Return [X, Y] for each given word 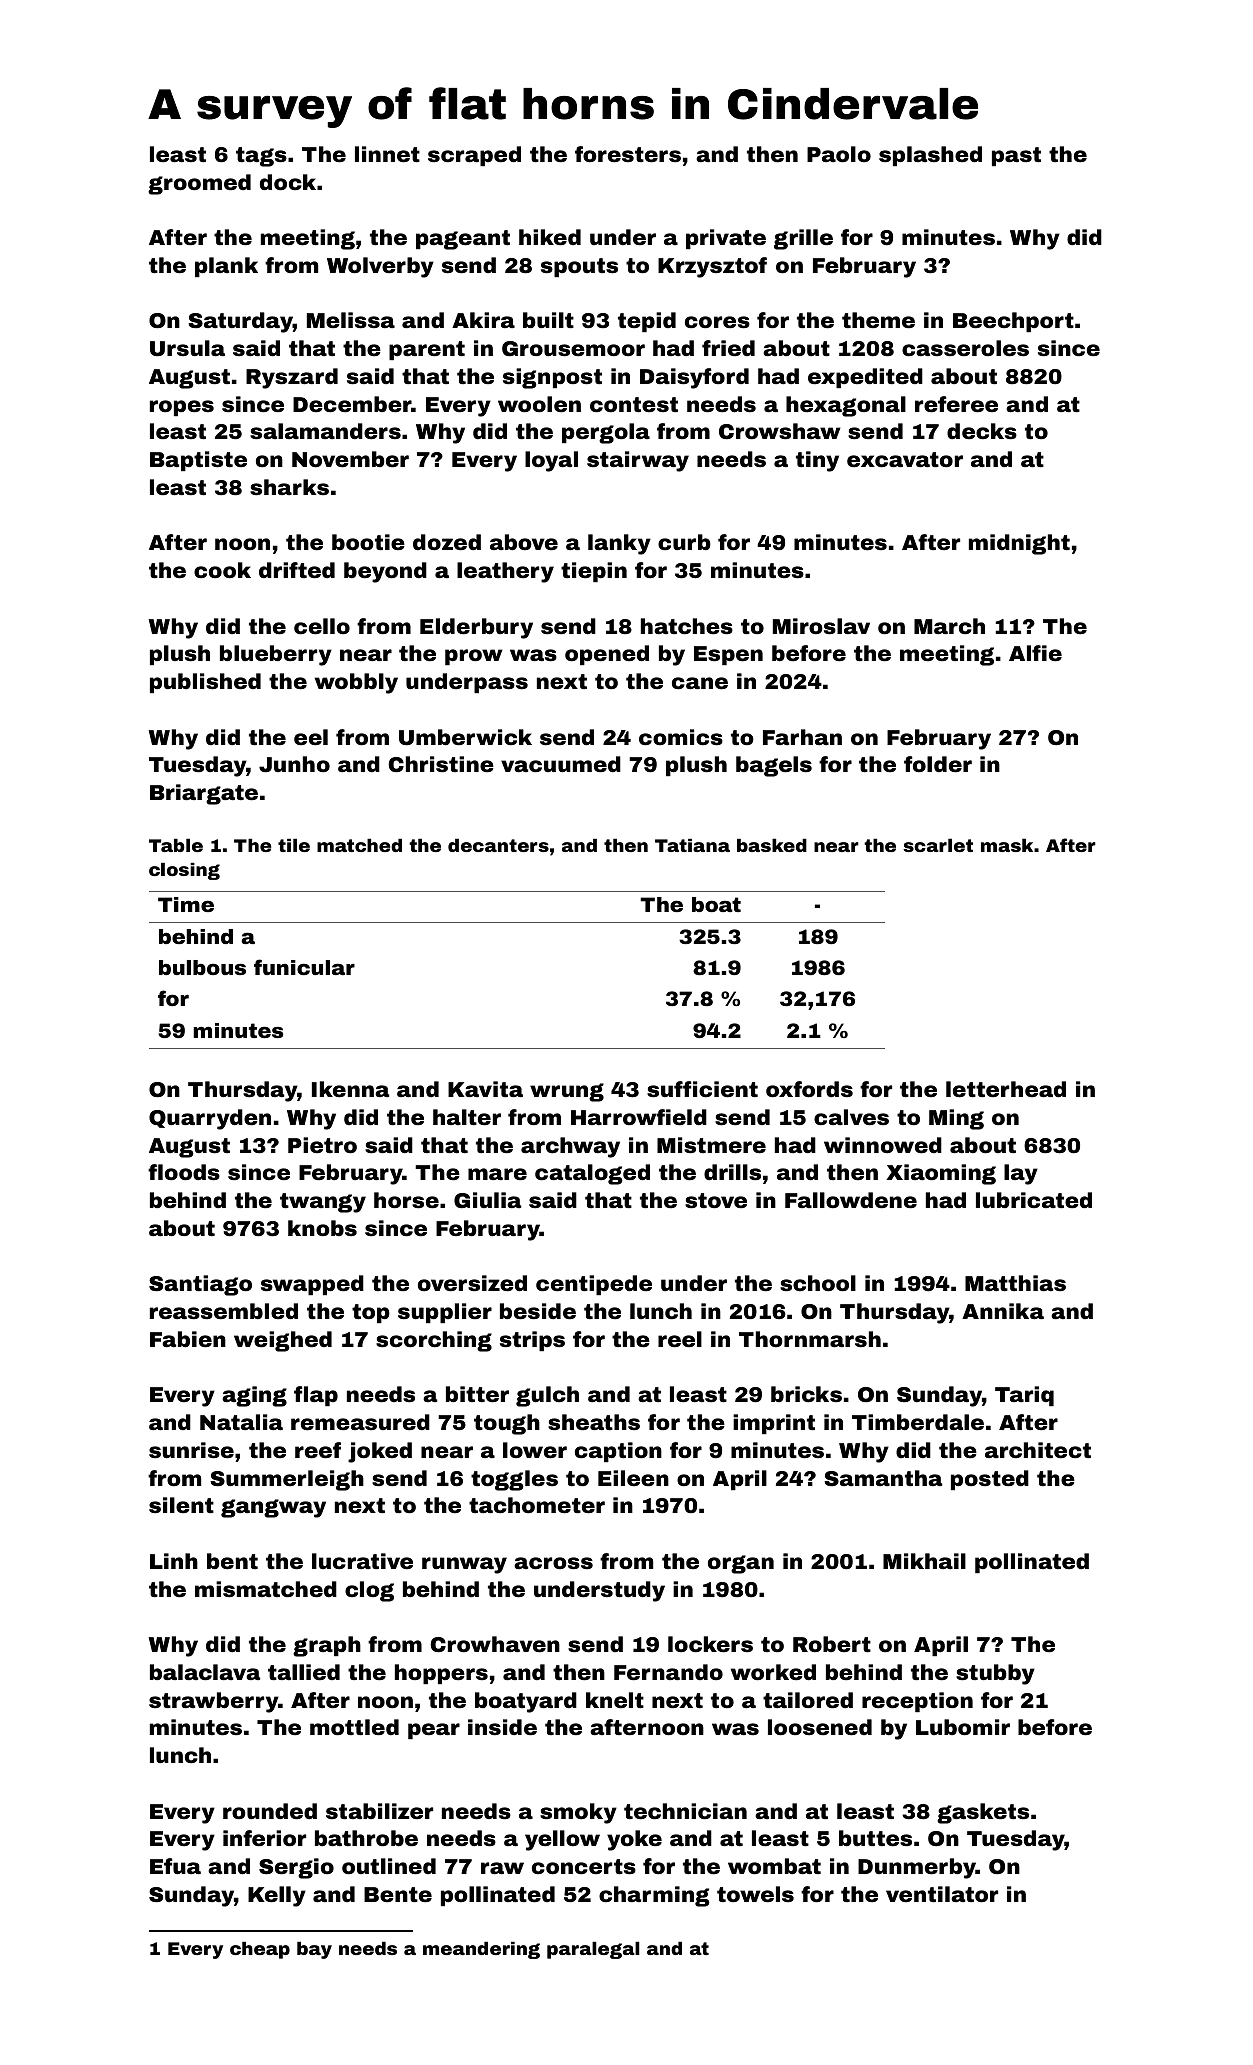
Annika [1003, 1311]
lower [535, 1450]
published [205, 683]
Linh [174, 1561]
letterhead [1006, 1089]
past [1016, 156]
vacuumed [561, 764]
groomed [199, 184]
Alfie [1035, 653]
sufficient [702, 1089]
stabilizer [379, 1811]
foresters [628, 154]
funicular [304, 967]
